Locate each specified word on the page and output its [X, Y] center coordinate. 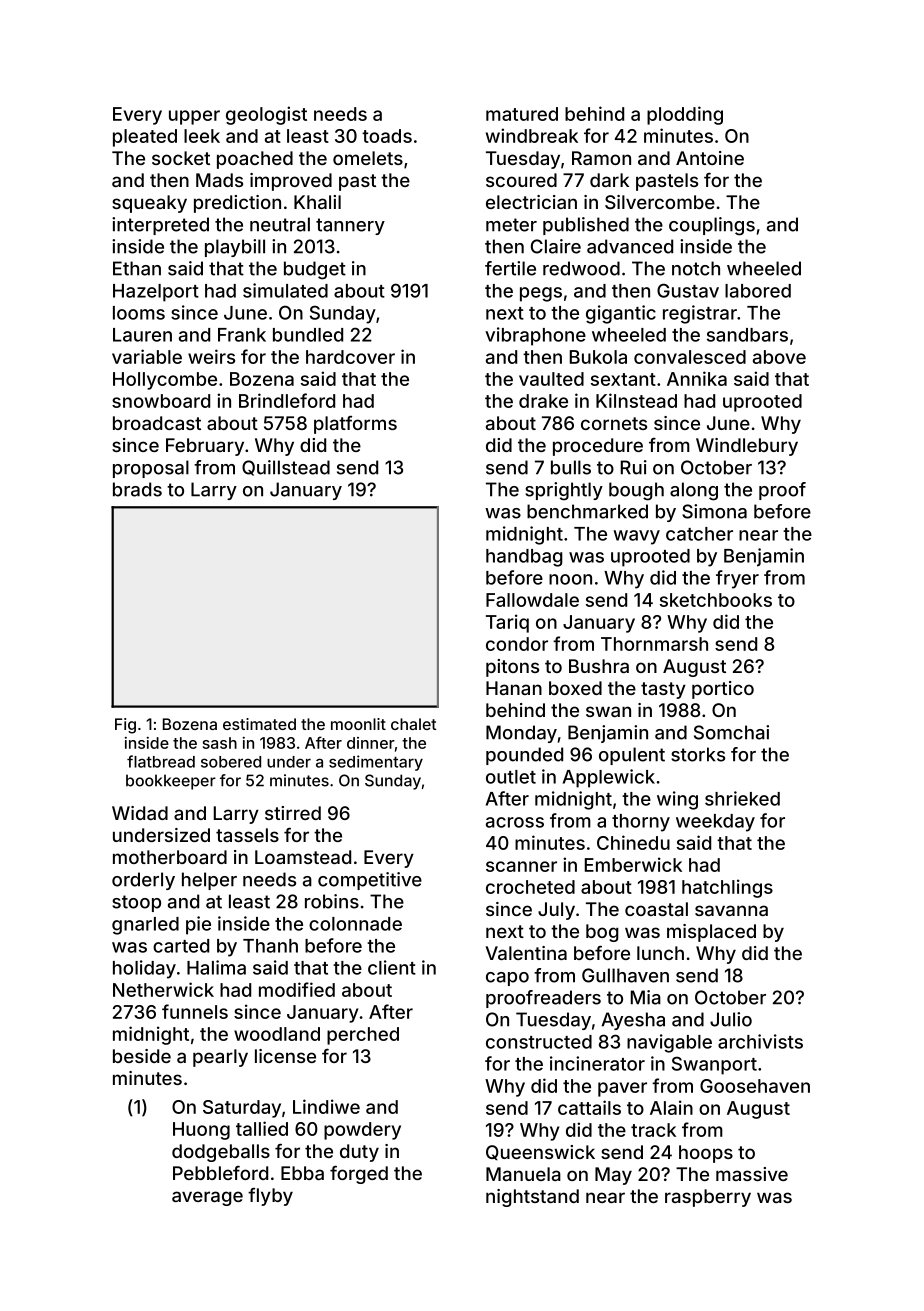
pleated [145, 138]
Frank [242, 335]
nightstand [532, 1198]
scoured [521, 180]
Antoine [710, 158]
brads [137, 489]
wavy [636, 537]
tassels [247, 835]
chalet [414, 724]
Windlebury [747, 447]
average [207, 1198]
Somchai [731, 732]
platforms [355, 425]
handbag [524, 558]
